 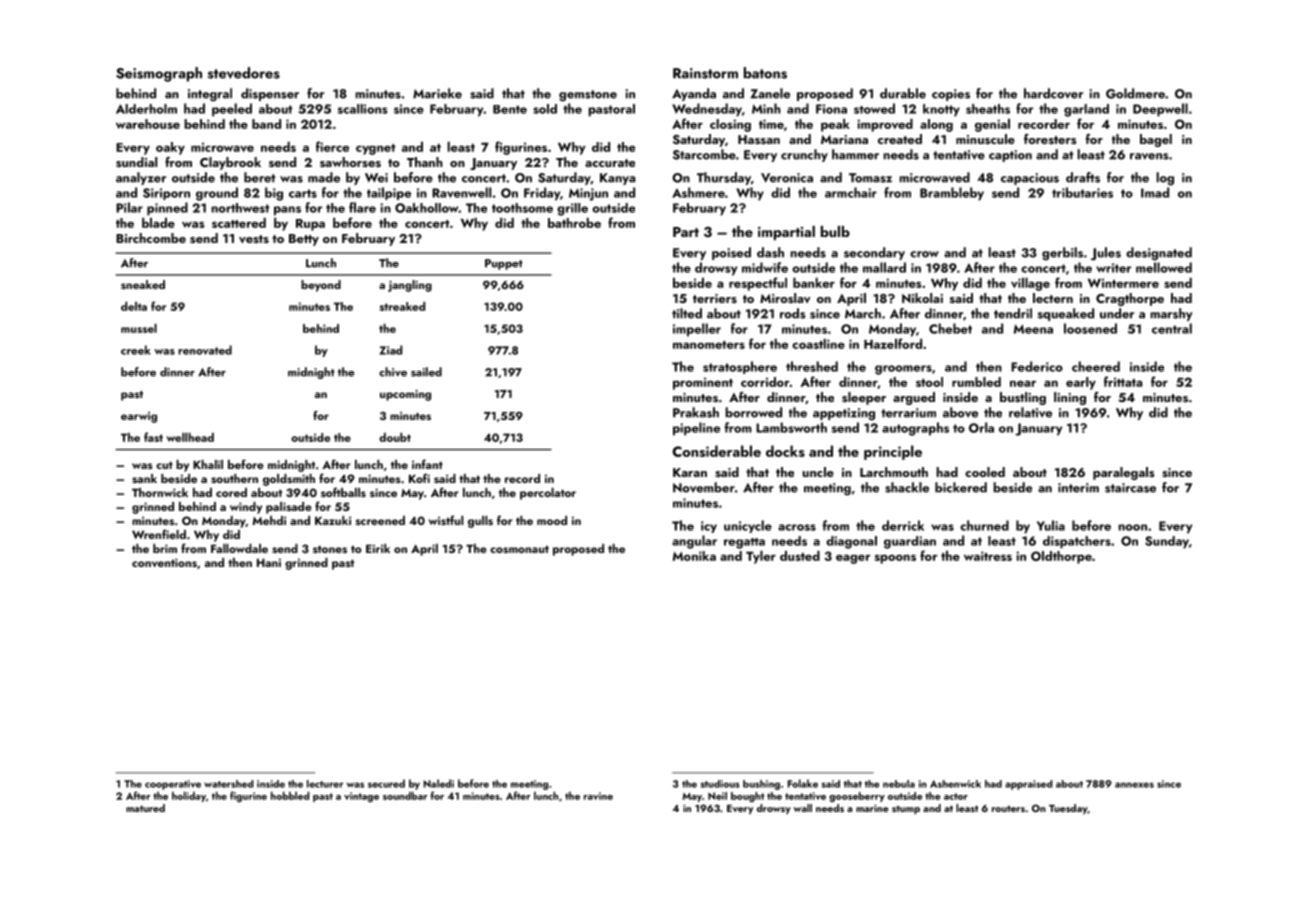 I want to click on cooperative, so click(x=173, y=785).
